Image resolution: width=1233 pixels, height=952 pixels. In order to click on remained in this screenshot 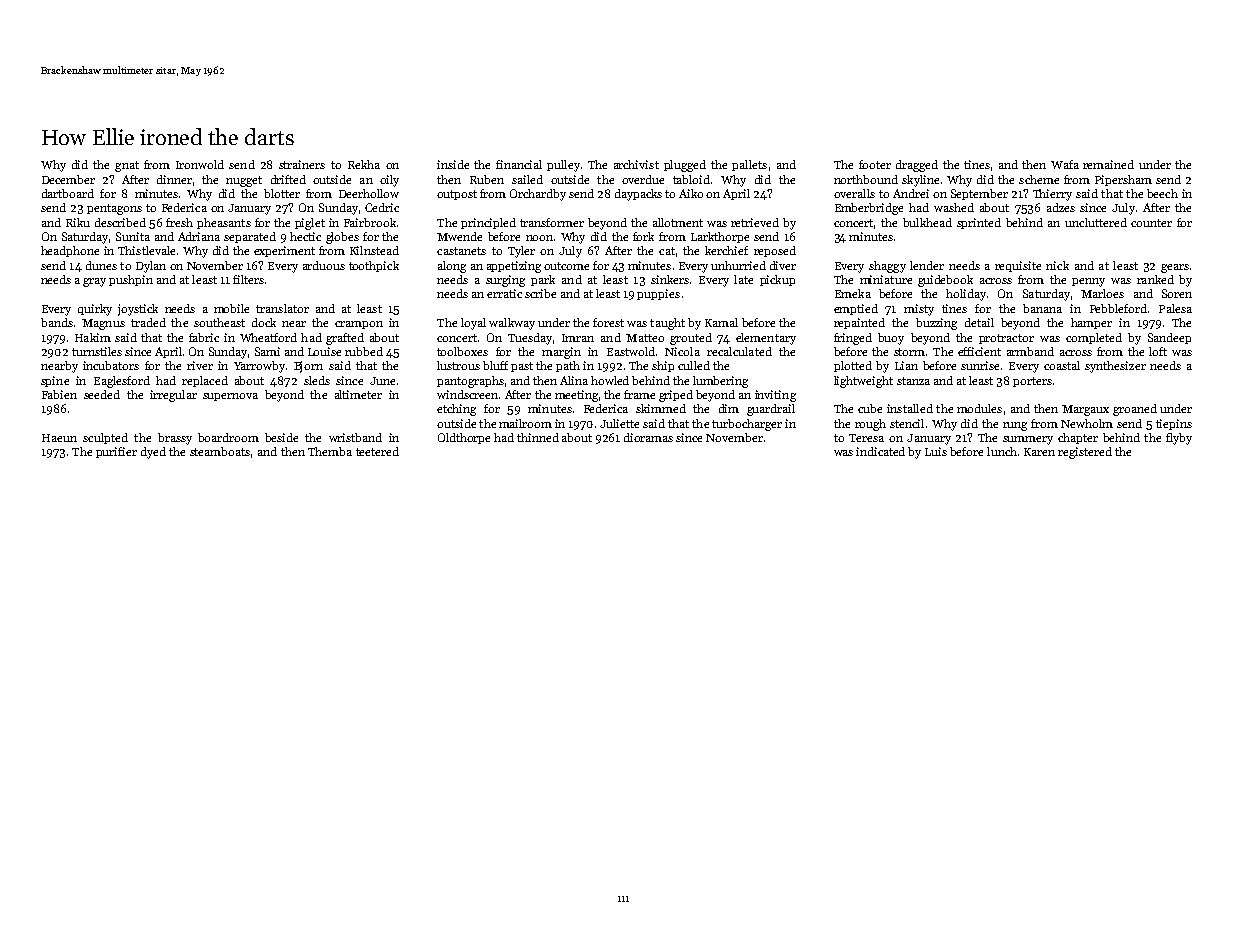, I will do `click(1108, 164)`.
